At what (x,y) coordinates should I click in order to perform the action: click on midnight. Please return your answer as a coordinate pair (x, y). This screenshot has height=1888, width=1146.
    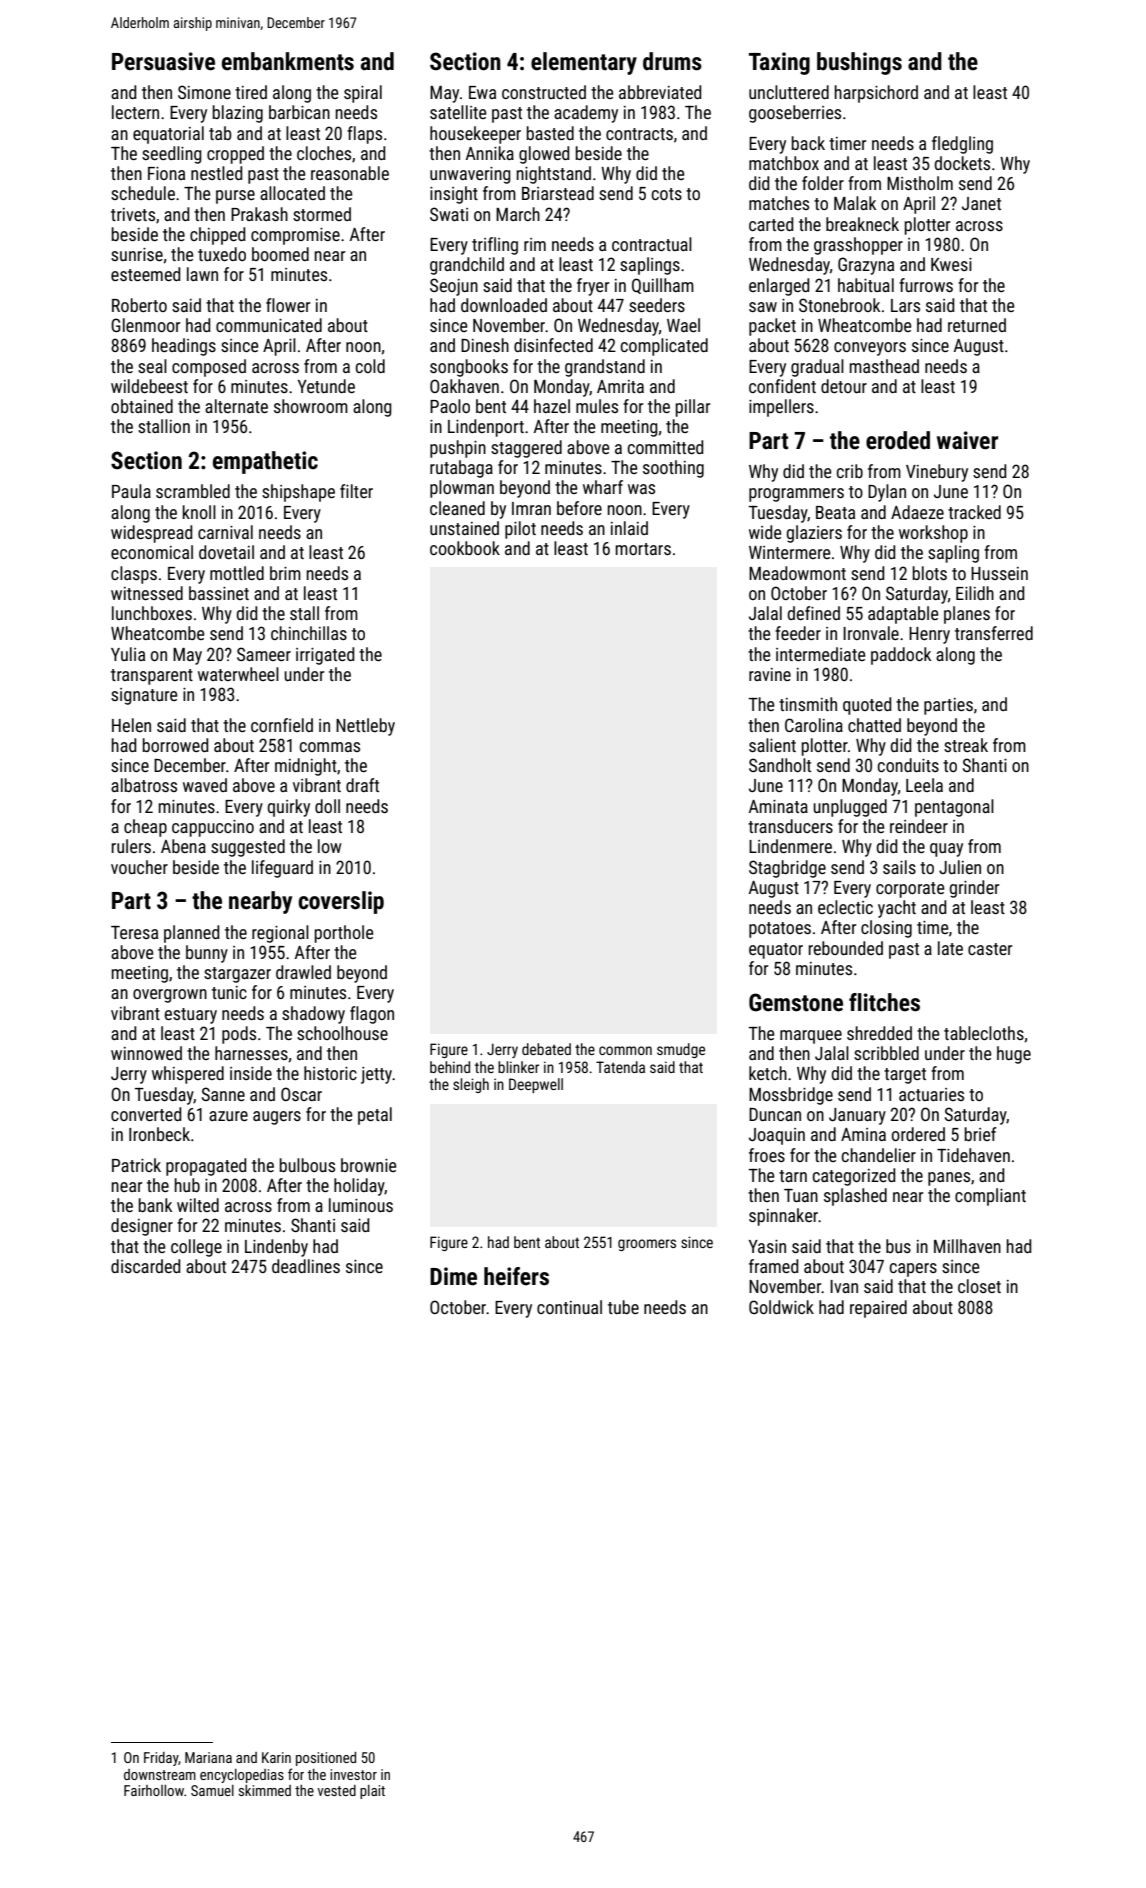
    Looking at the image, I should click on (306, 767).
